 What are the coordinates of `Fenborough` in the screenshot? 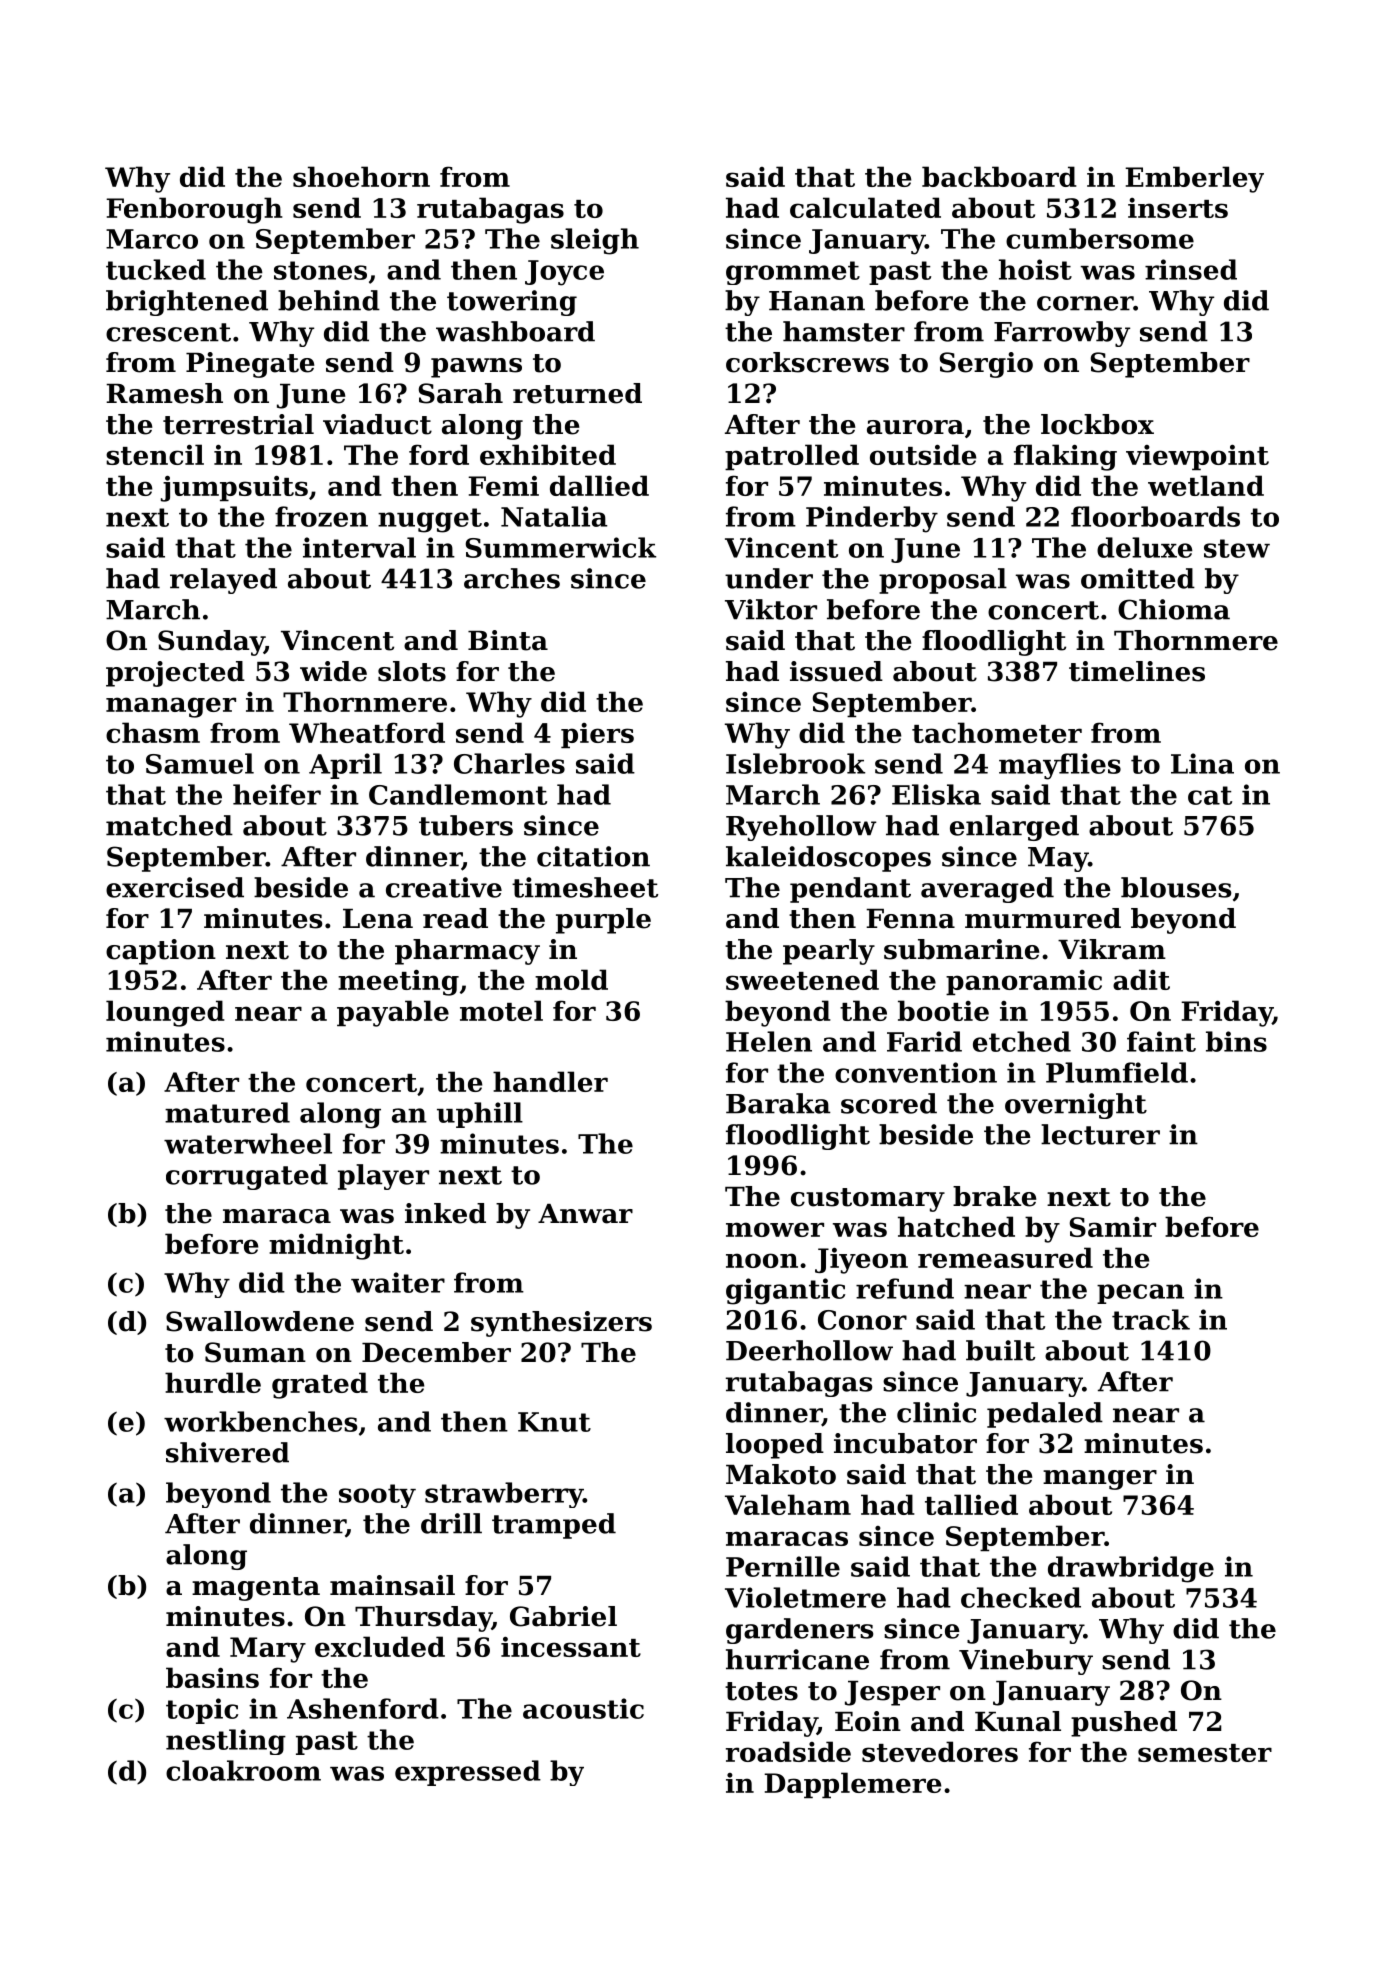 It's located at (194, 210).
